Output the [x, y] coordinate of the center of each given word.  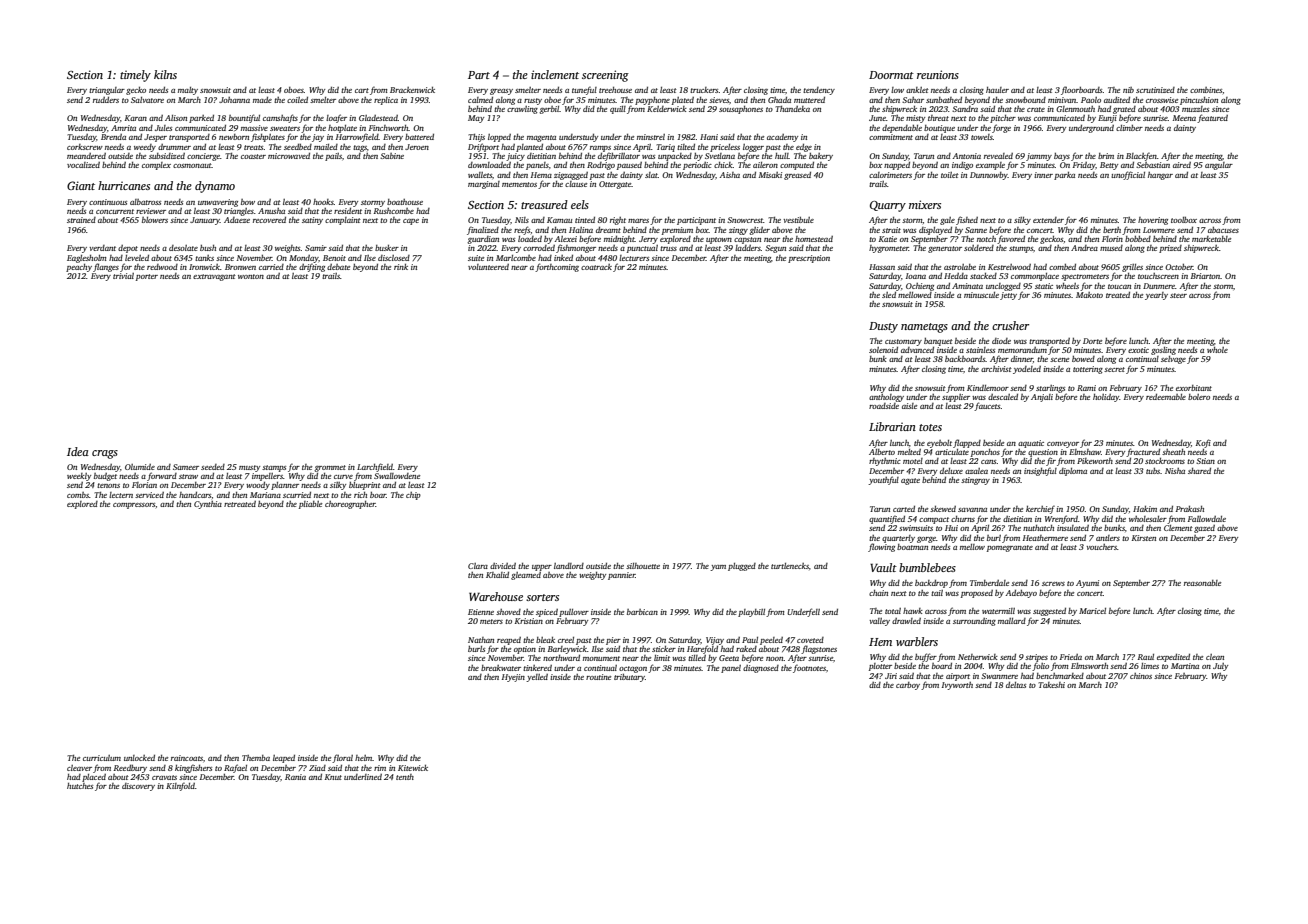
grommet [330, 468]
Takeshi [1052, 685]
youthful [883, 480]
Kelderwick [667, 109]
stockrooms [1165, 461]
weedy [145, 148]
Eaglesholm [86, 259]
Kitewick [413, 768]
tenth [405, 777]
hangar [1160, 176]
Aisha [730, 175]
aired [1182, 165]
